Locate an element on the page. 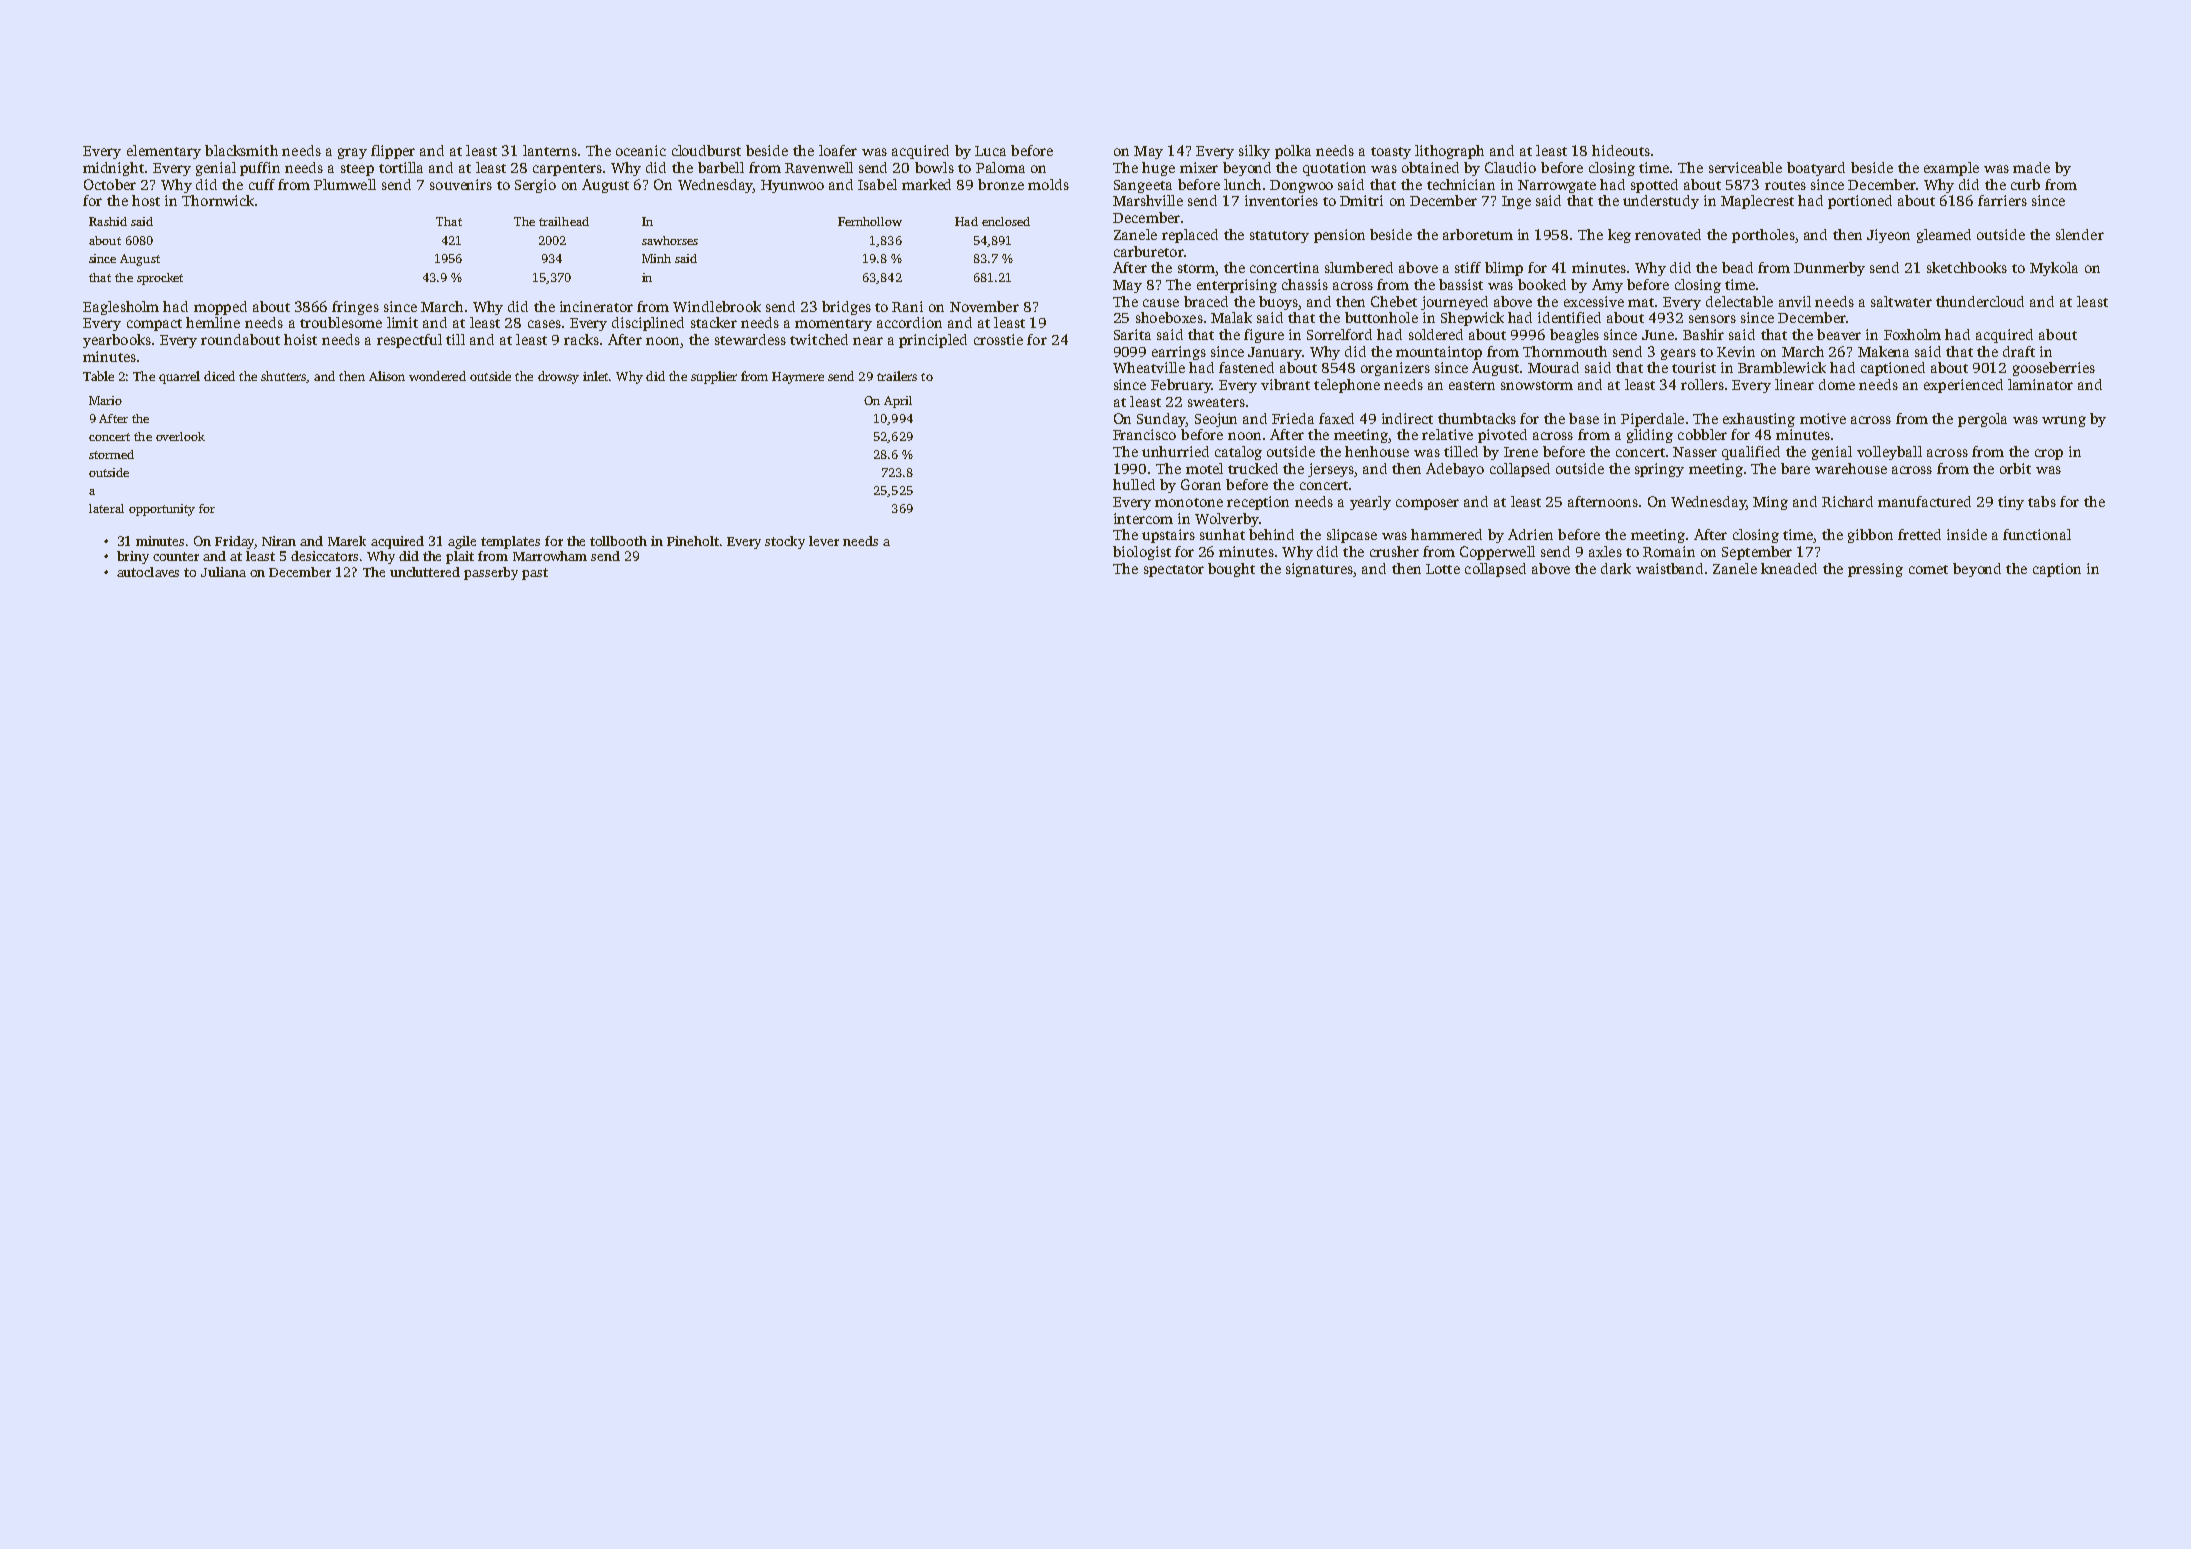 The image size is (2191, 1549). Mykola is located at coordinates (2054, 269).
